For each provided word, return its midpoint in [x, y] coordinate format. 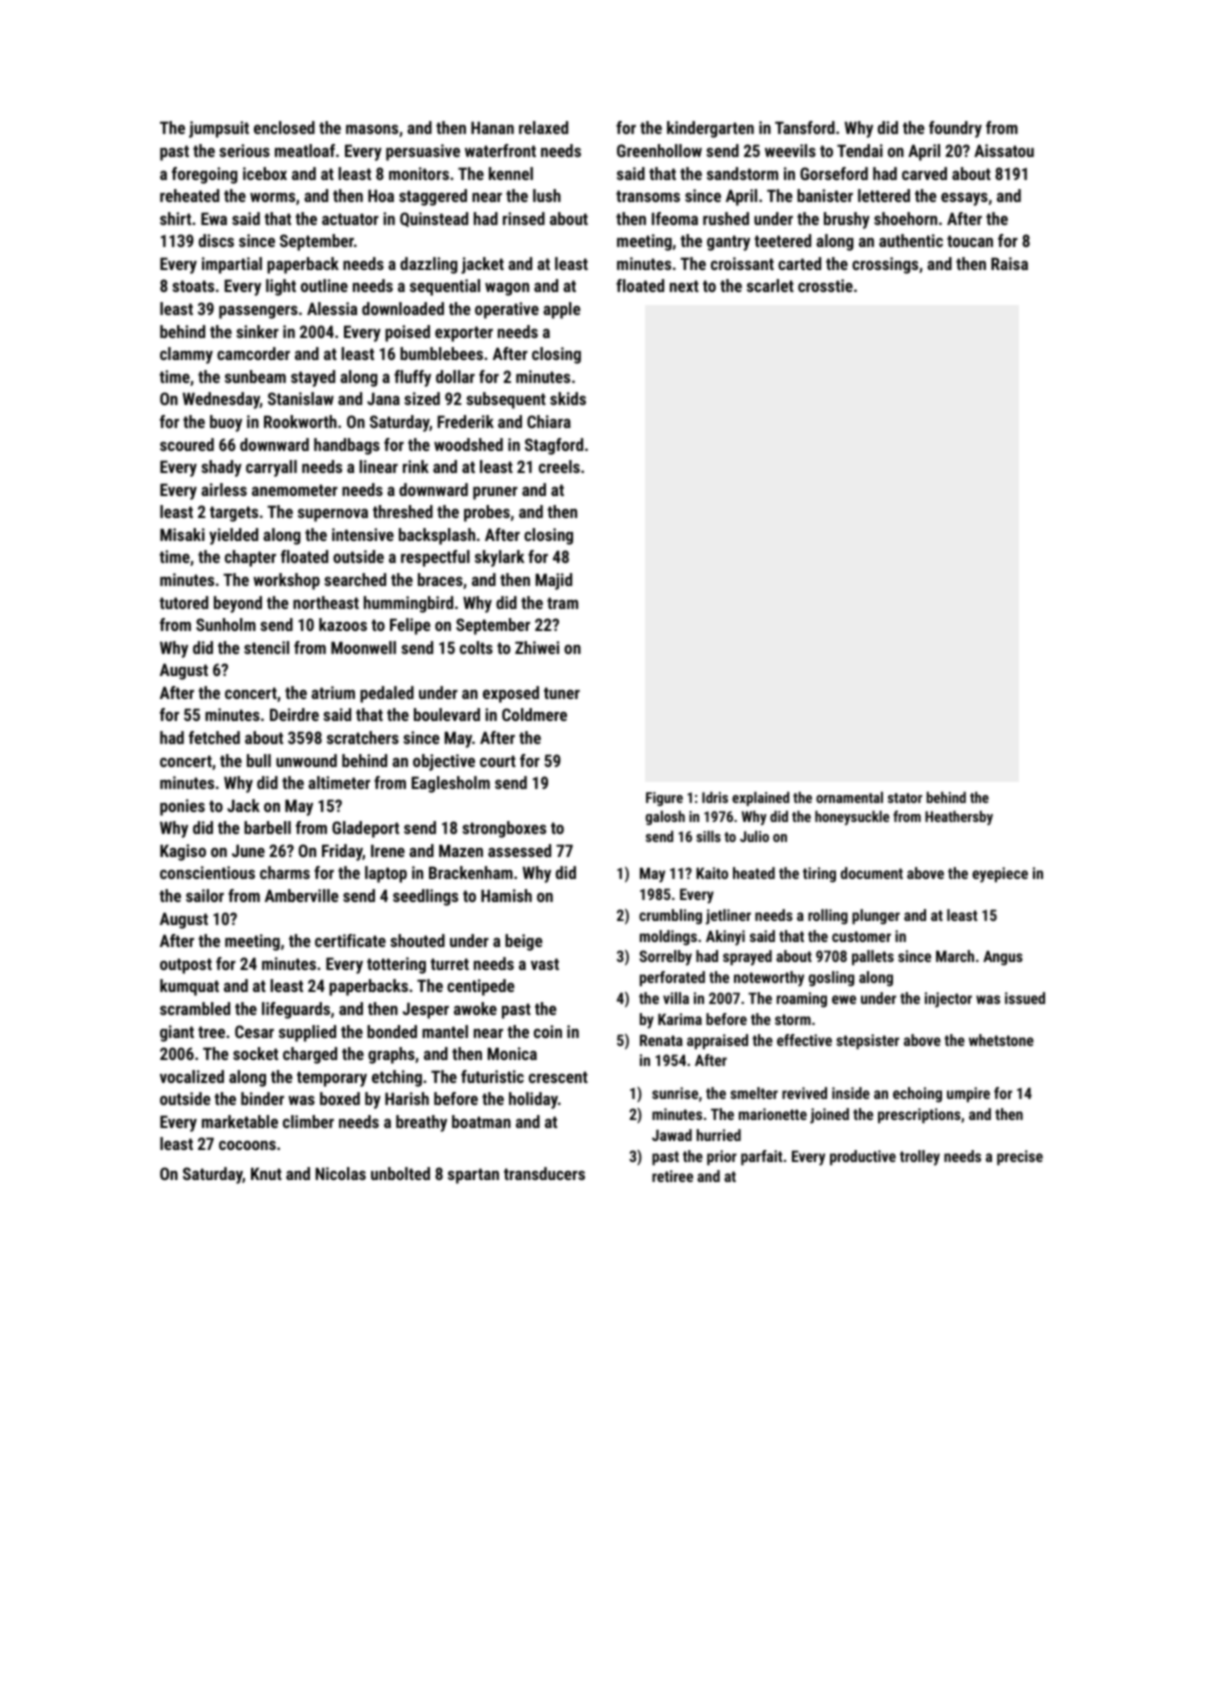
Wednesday [221, 400]
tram [562, 603]
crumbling [670, 917]
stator [905, 798]
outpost [186, 966]
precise [1020, 1157]
